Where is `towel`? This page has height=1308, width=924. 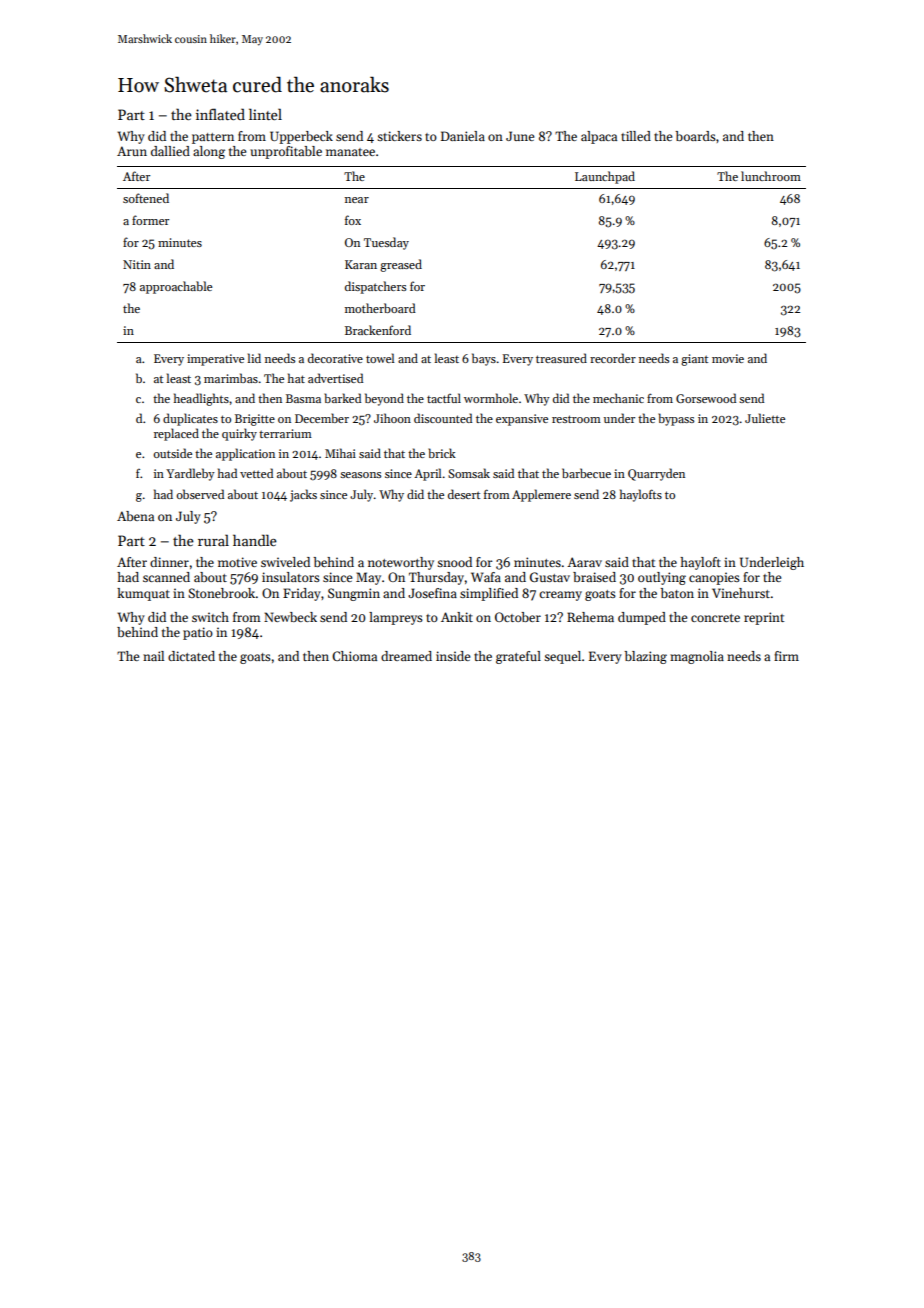
towel is located at coordinates (380, 358).
